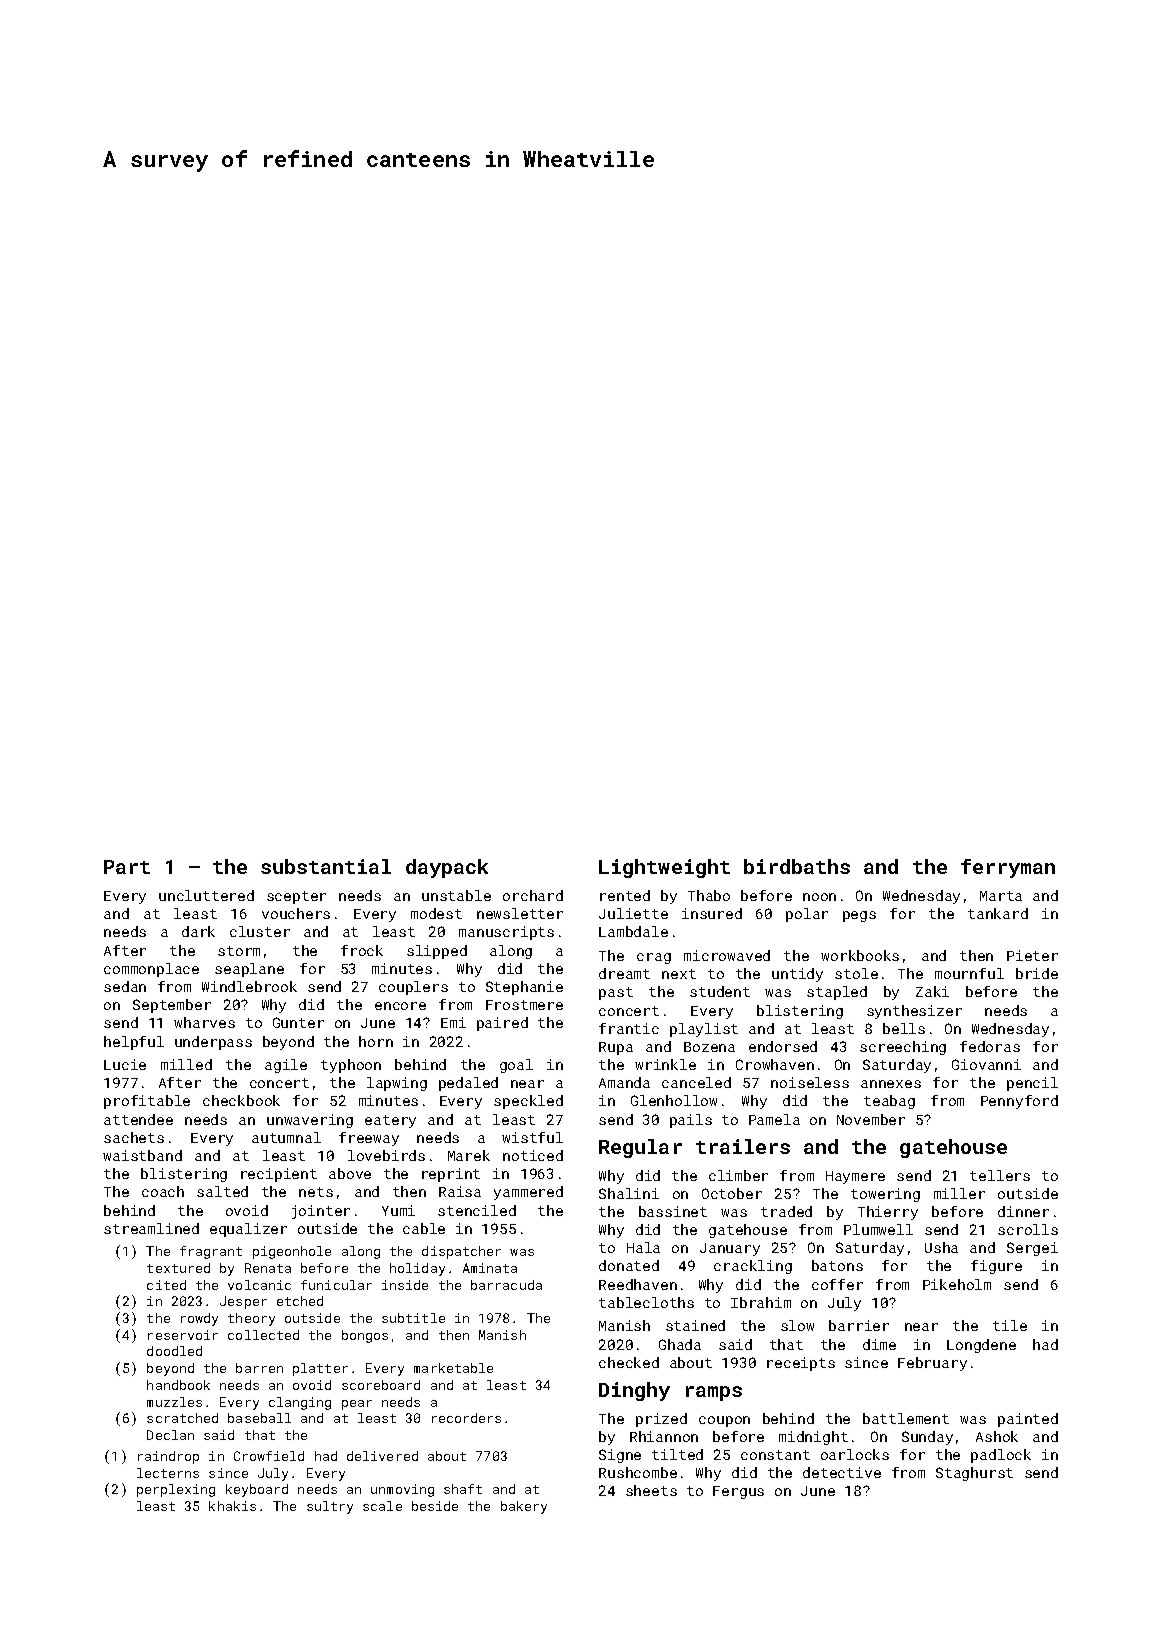 Image resolution: width=1163 pixels, height=1645 pixels. Describe the element at coordinates (661, 1420) in the screenshot. I see `prized` at that location.
